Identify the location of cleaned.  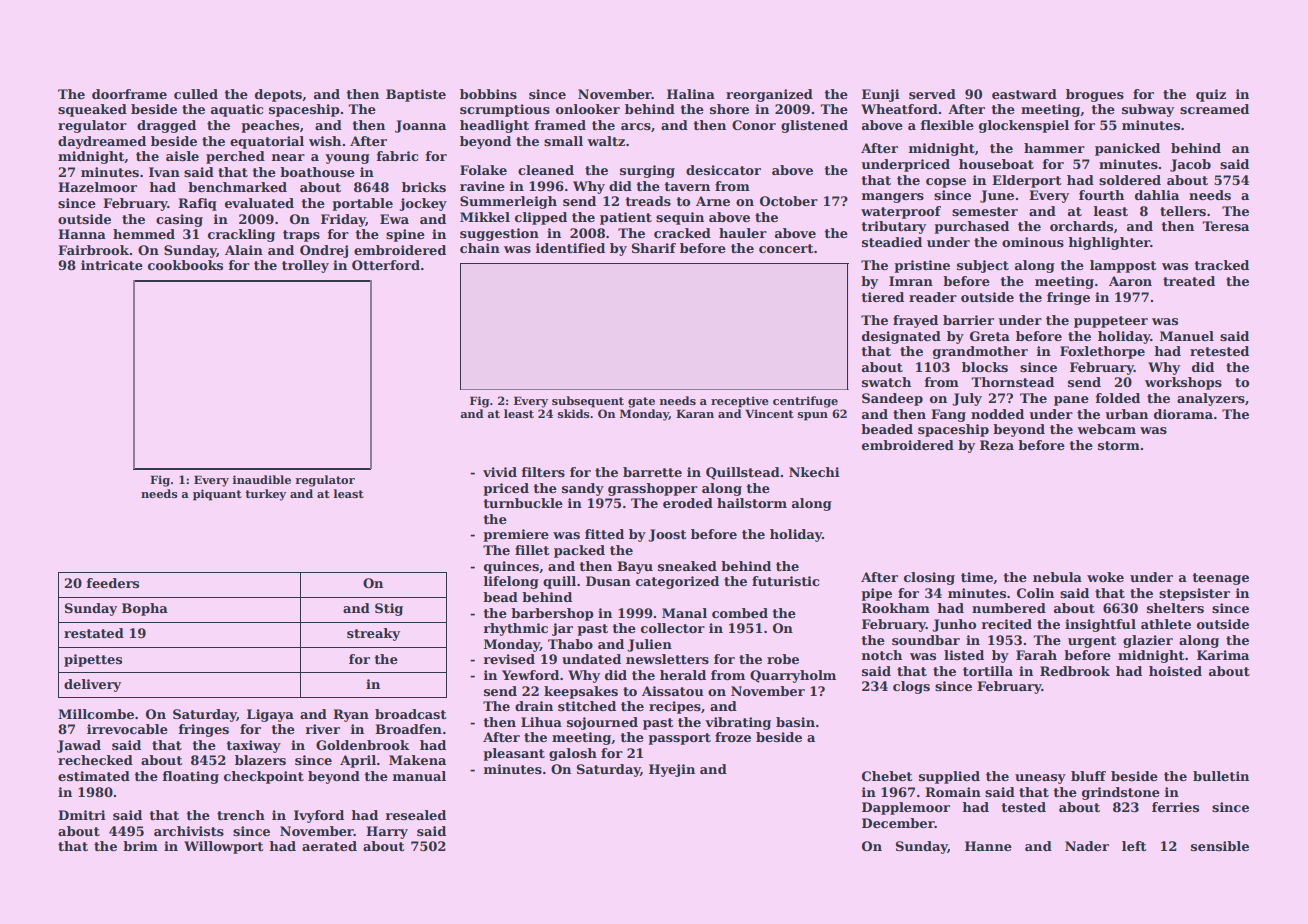
(546, 170).
